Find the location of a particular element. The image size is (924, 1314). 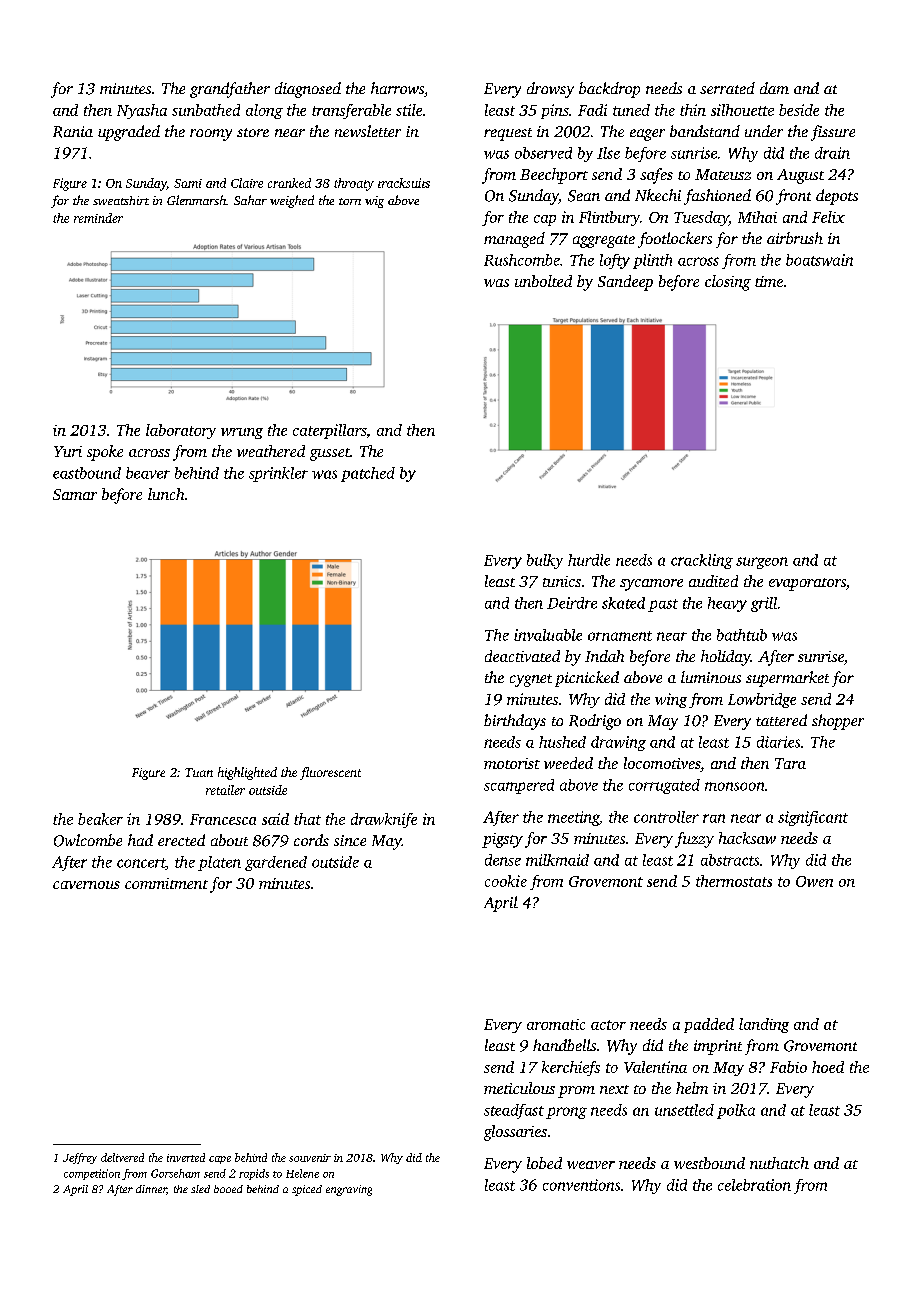

patched is located at coordinates (368, 474).
